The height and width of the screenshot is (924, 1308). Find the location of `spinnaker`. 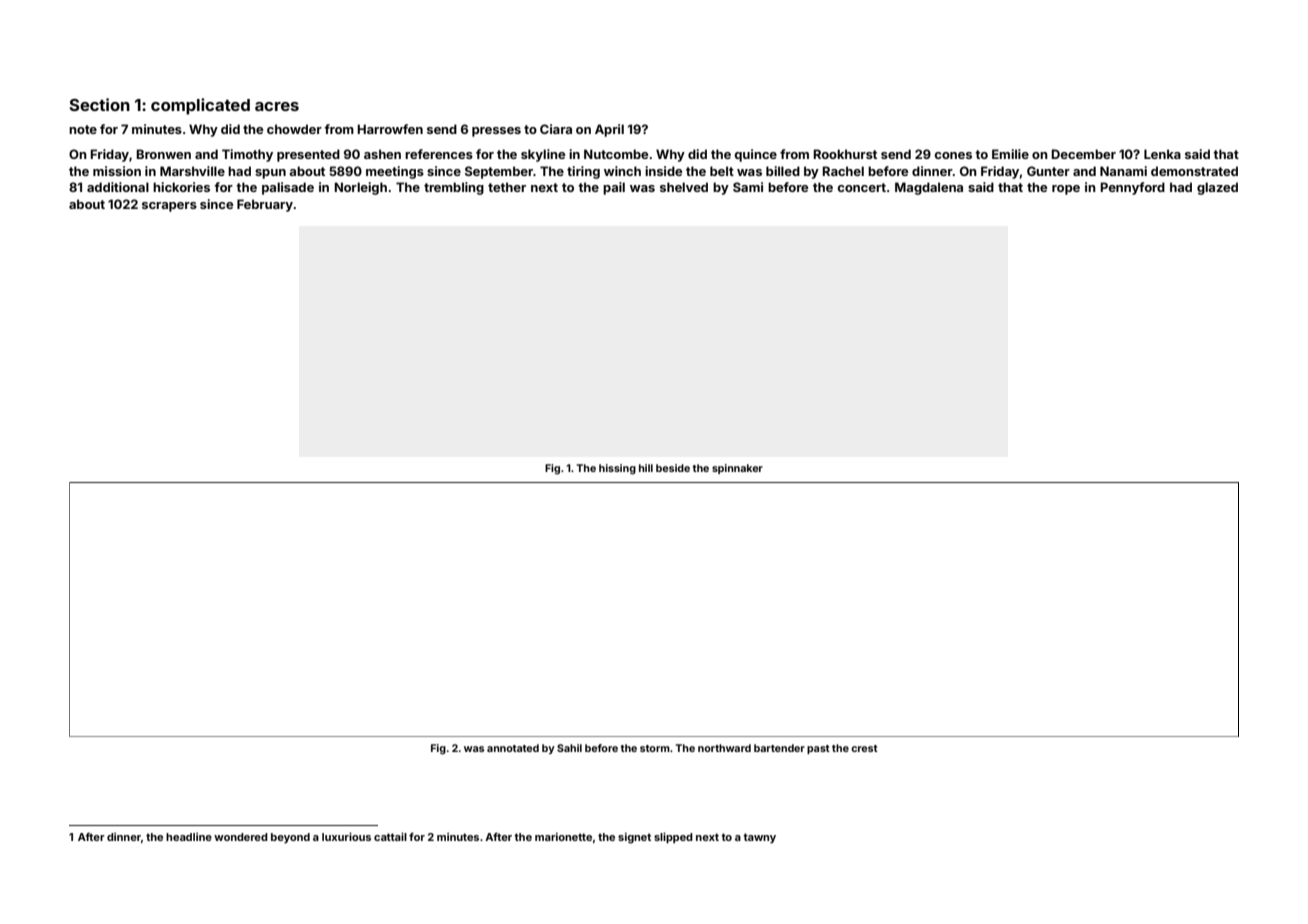

spinnaker is located at coordinates (737, 469).
